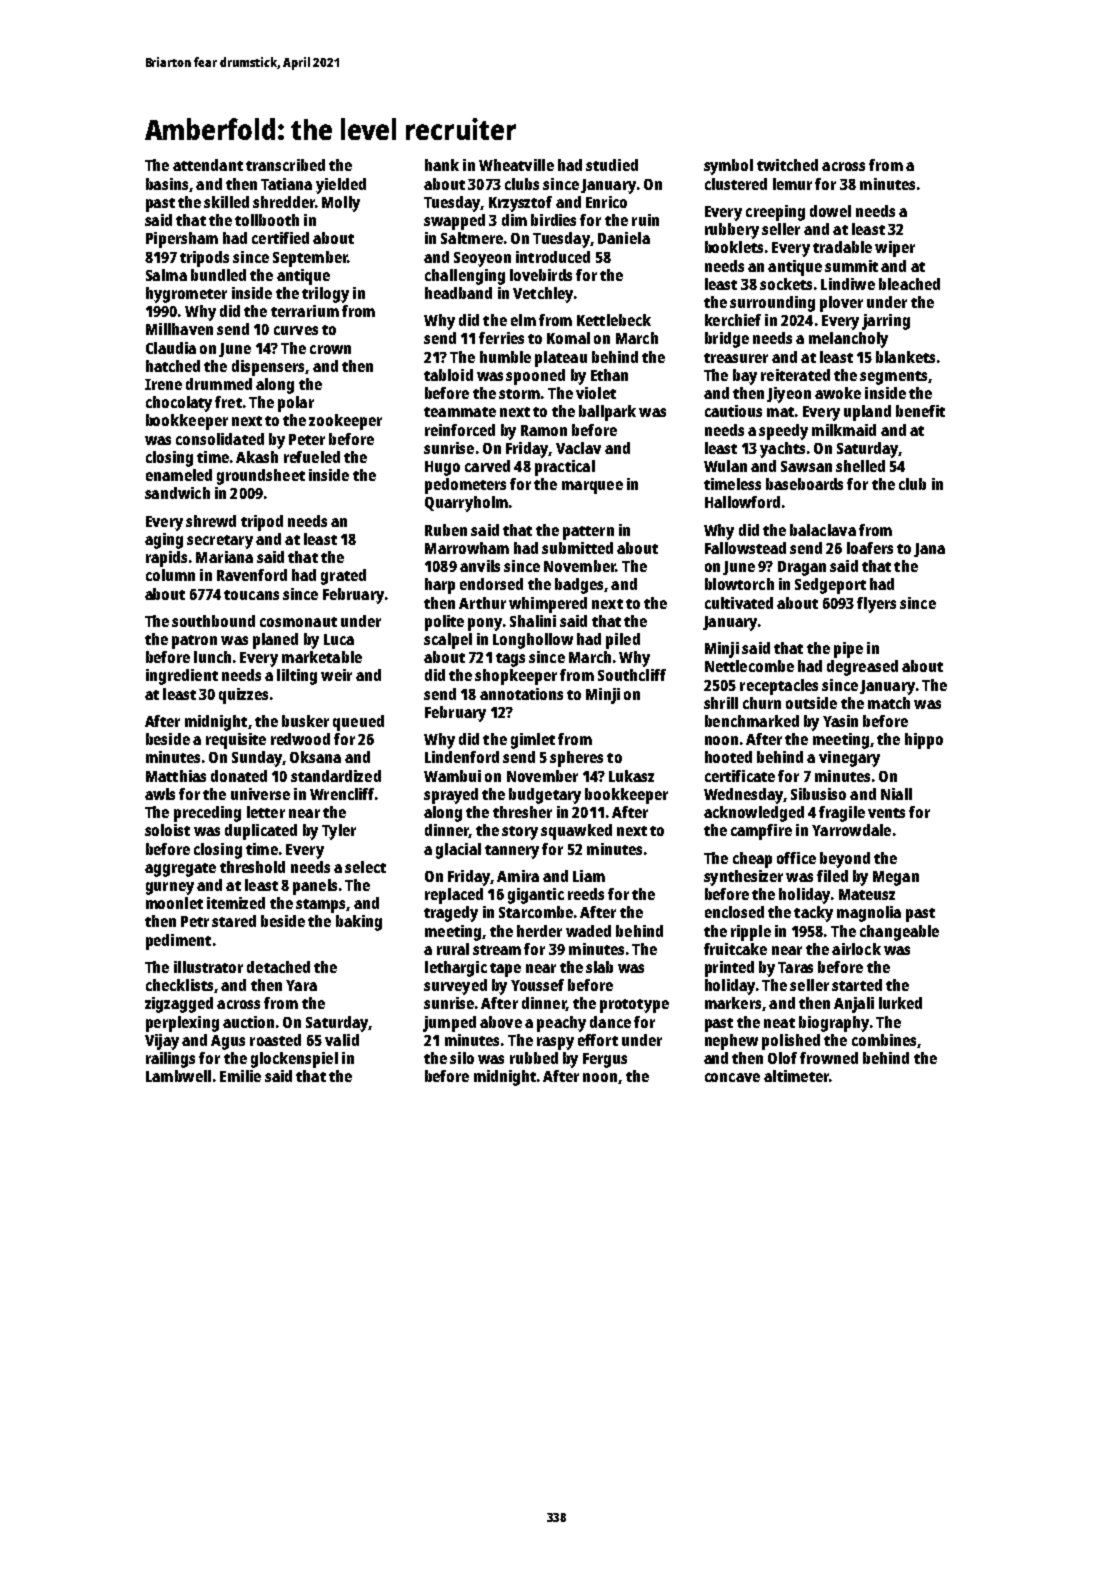 This document has width=1093, height=1583. Describe the element at coordinates (178, 1076) in the document. I see `Lambwell` at that location.
